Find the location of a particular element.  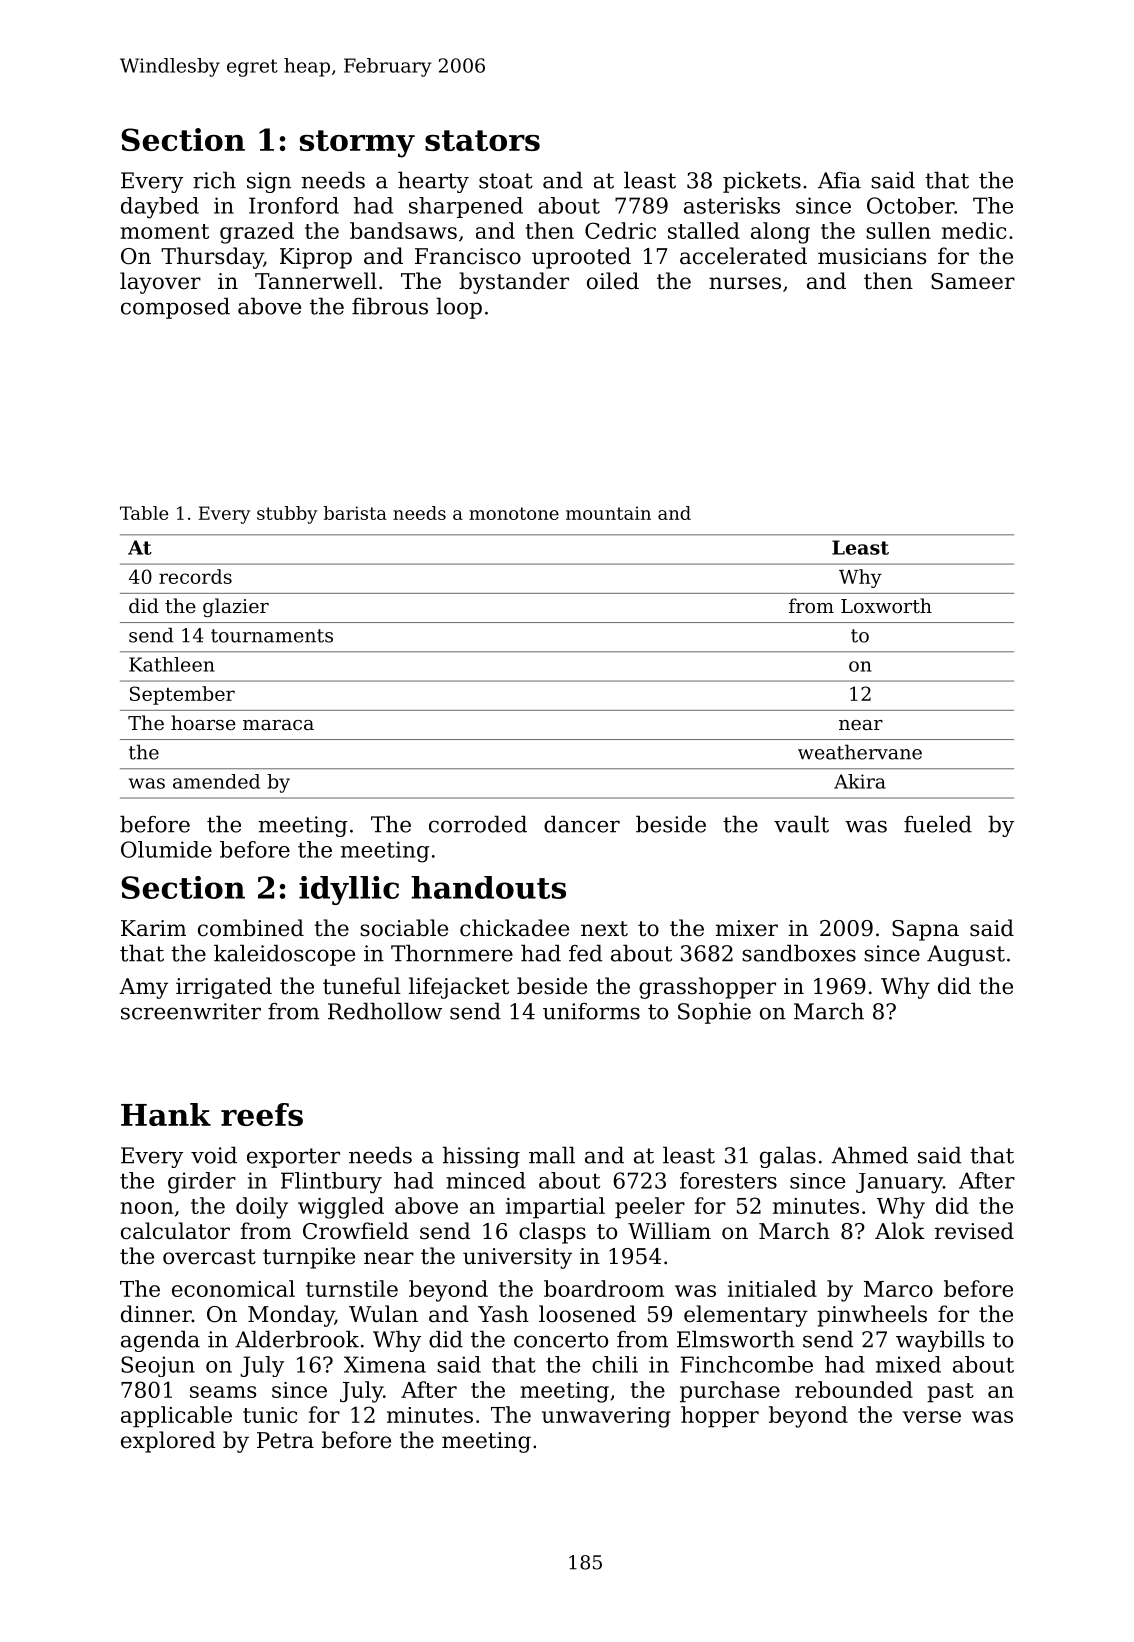

sandboxes is located at coordinates (799, 953).
